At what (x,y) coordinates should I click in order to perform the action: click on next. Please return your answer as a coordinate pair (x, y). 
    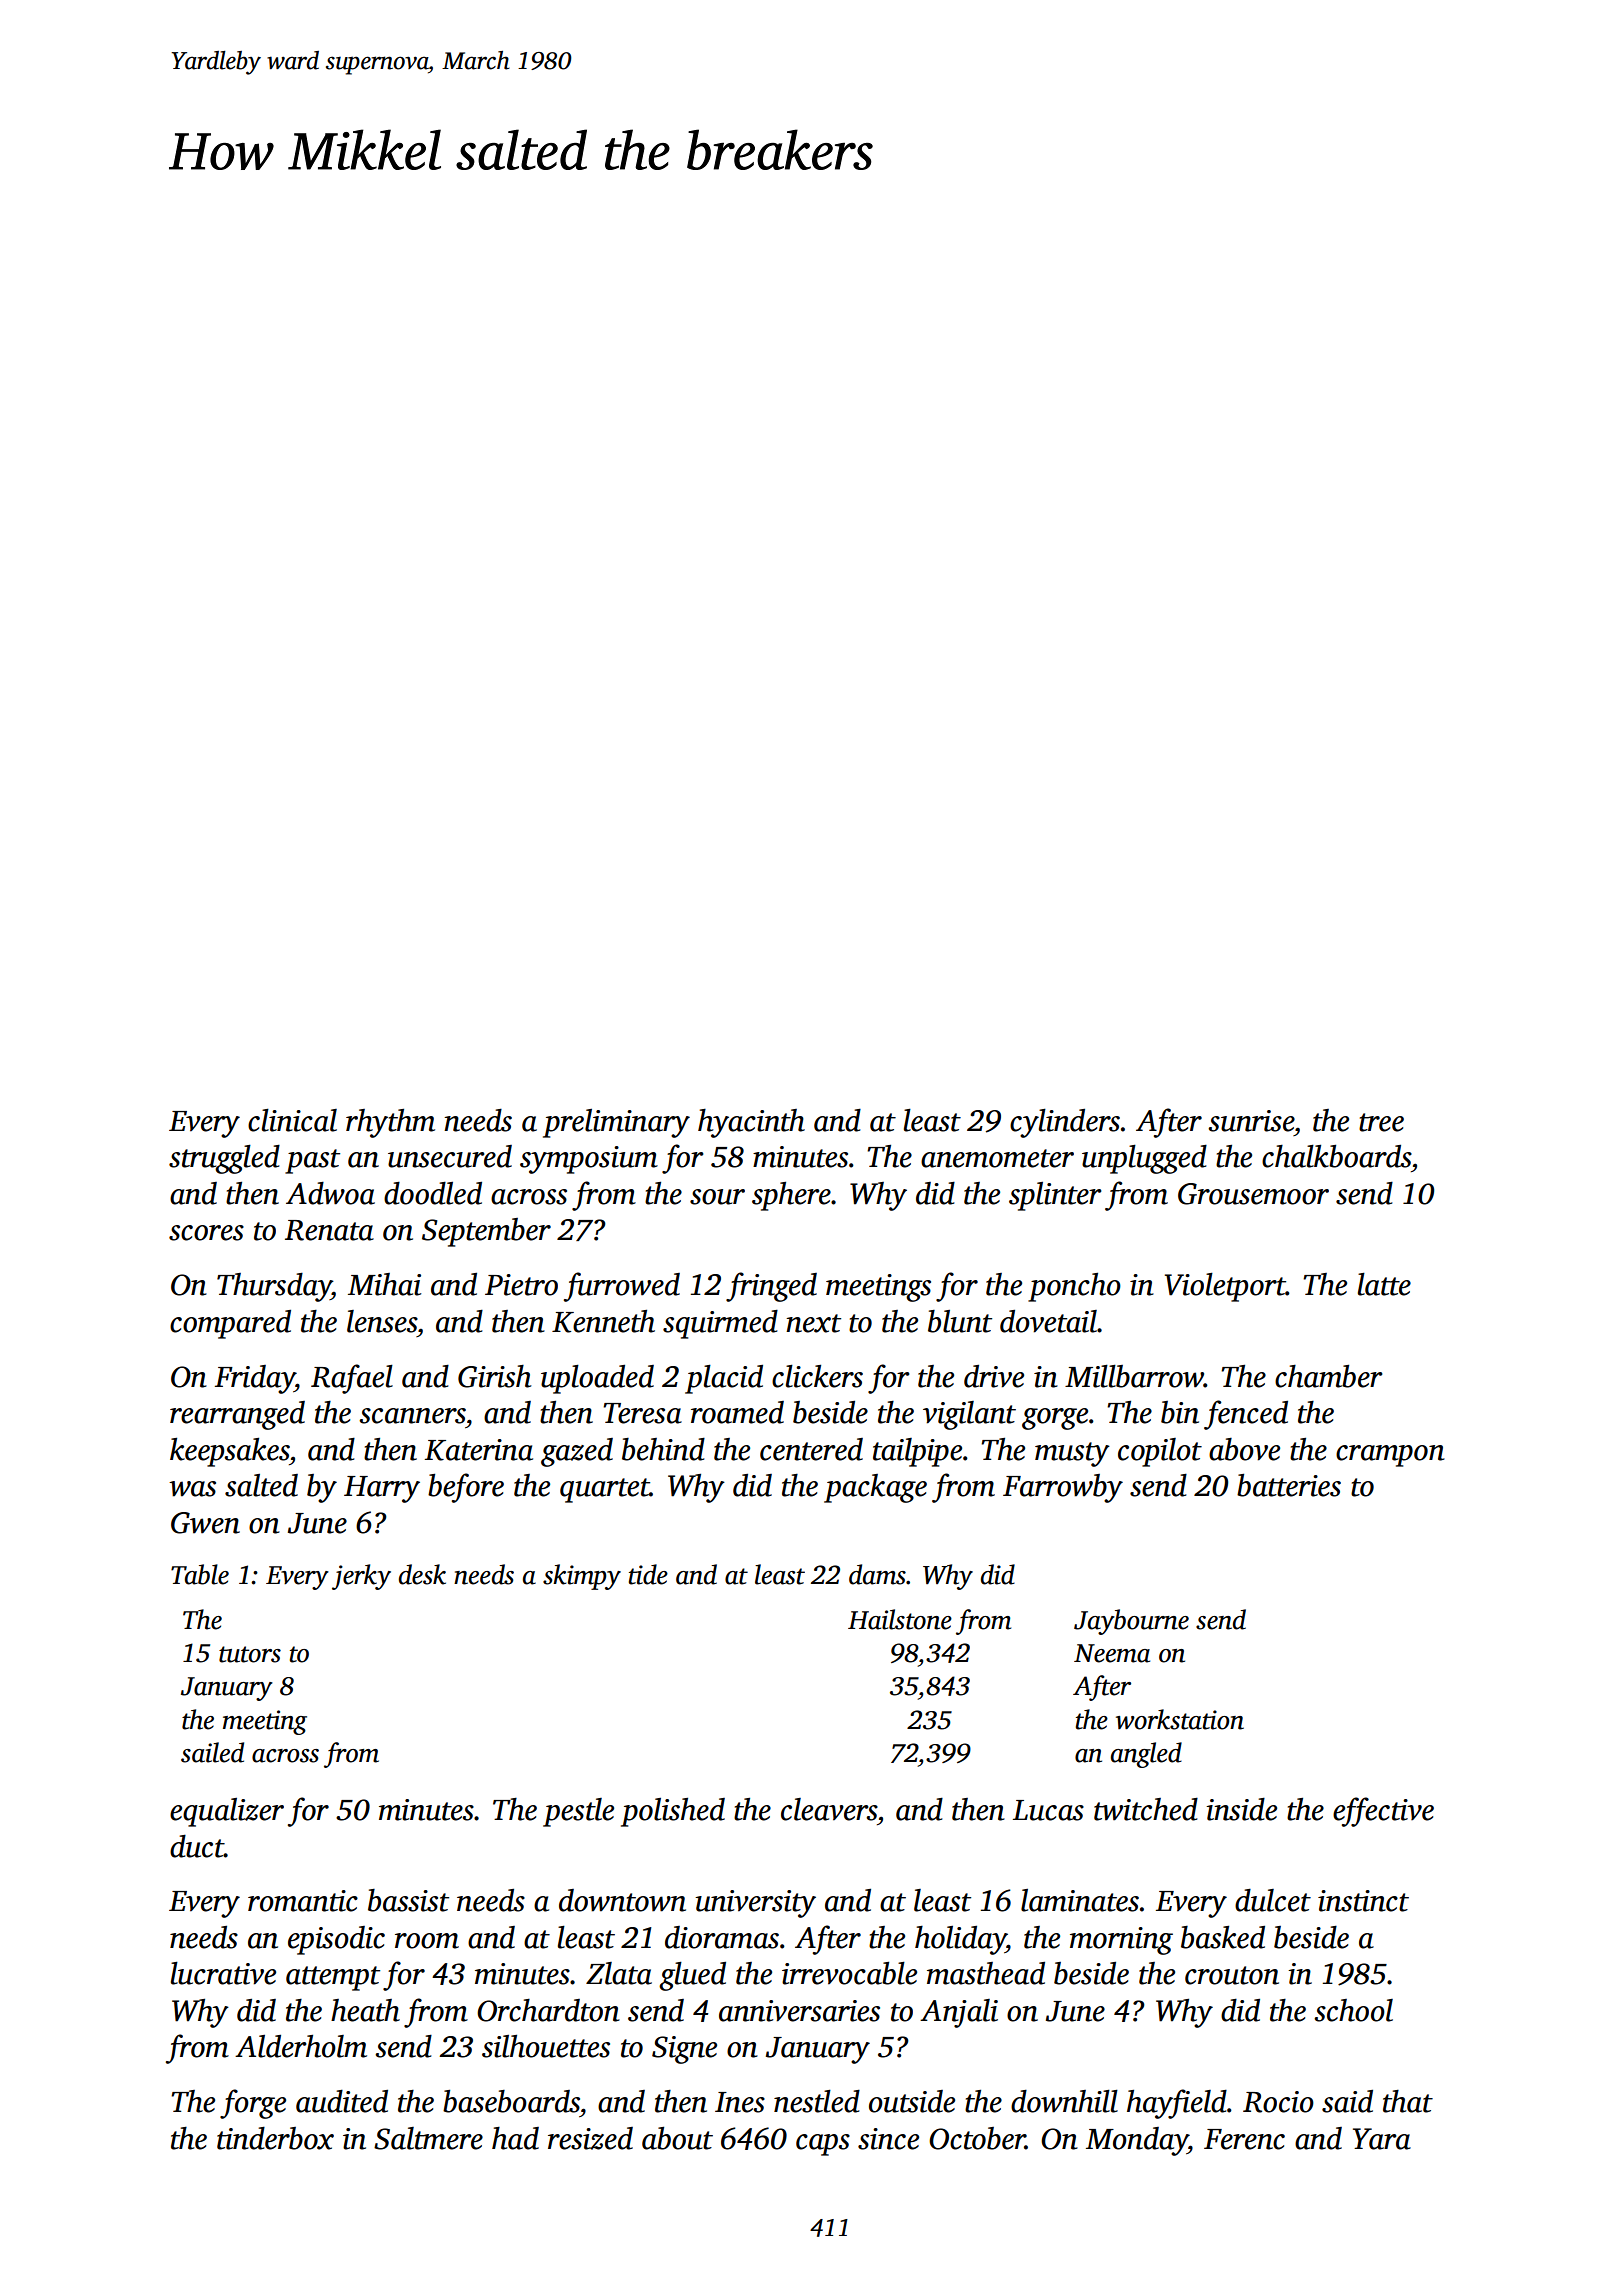
    Looking at the image, I should click on (813, 1323).
